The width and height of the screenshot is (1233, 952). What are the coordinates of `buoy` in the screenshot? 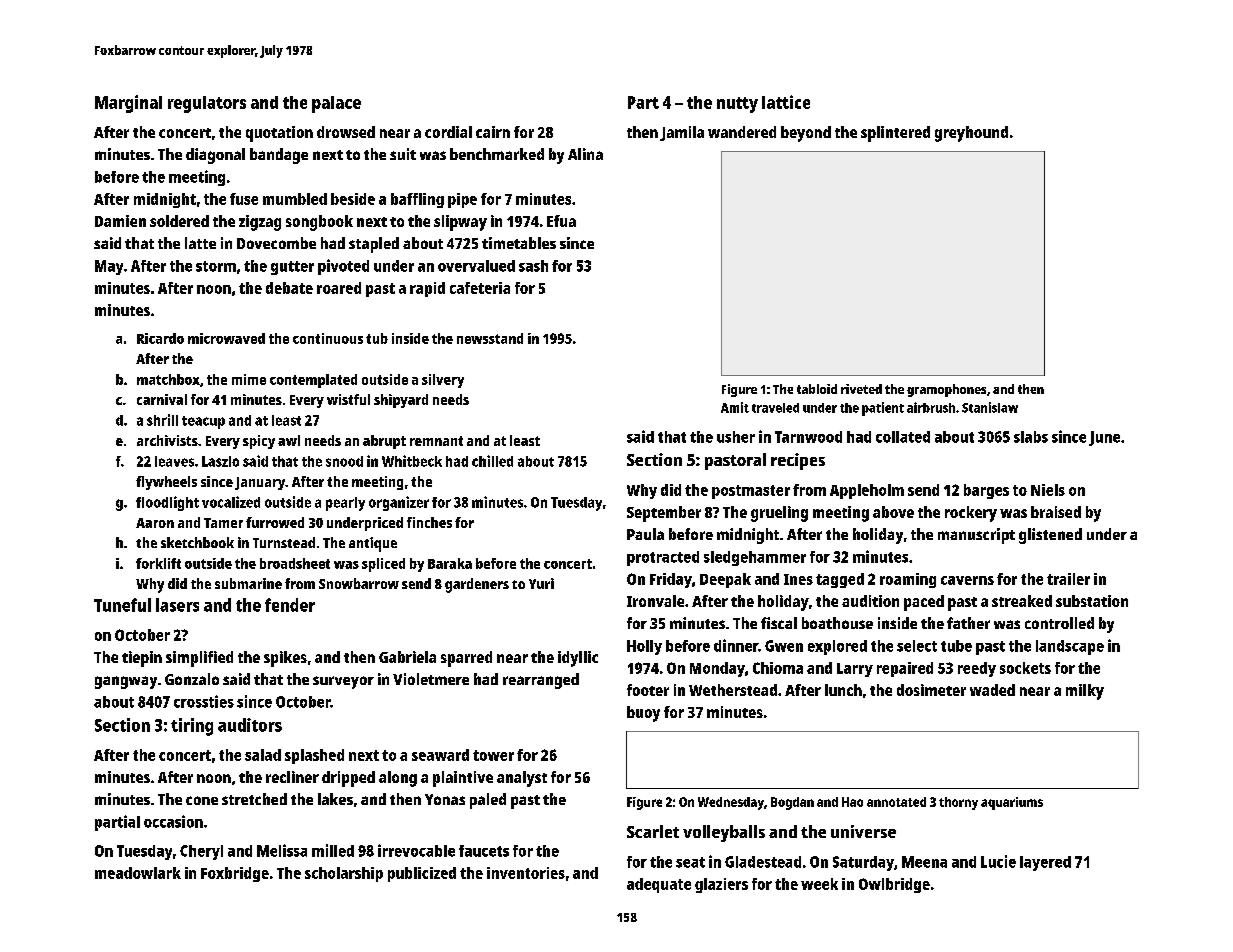 It's located at (643, 714).
